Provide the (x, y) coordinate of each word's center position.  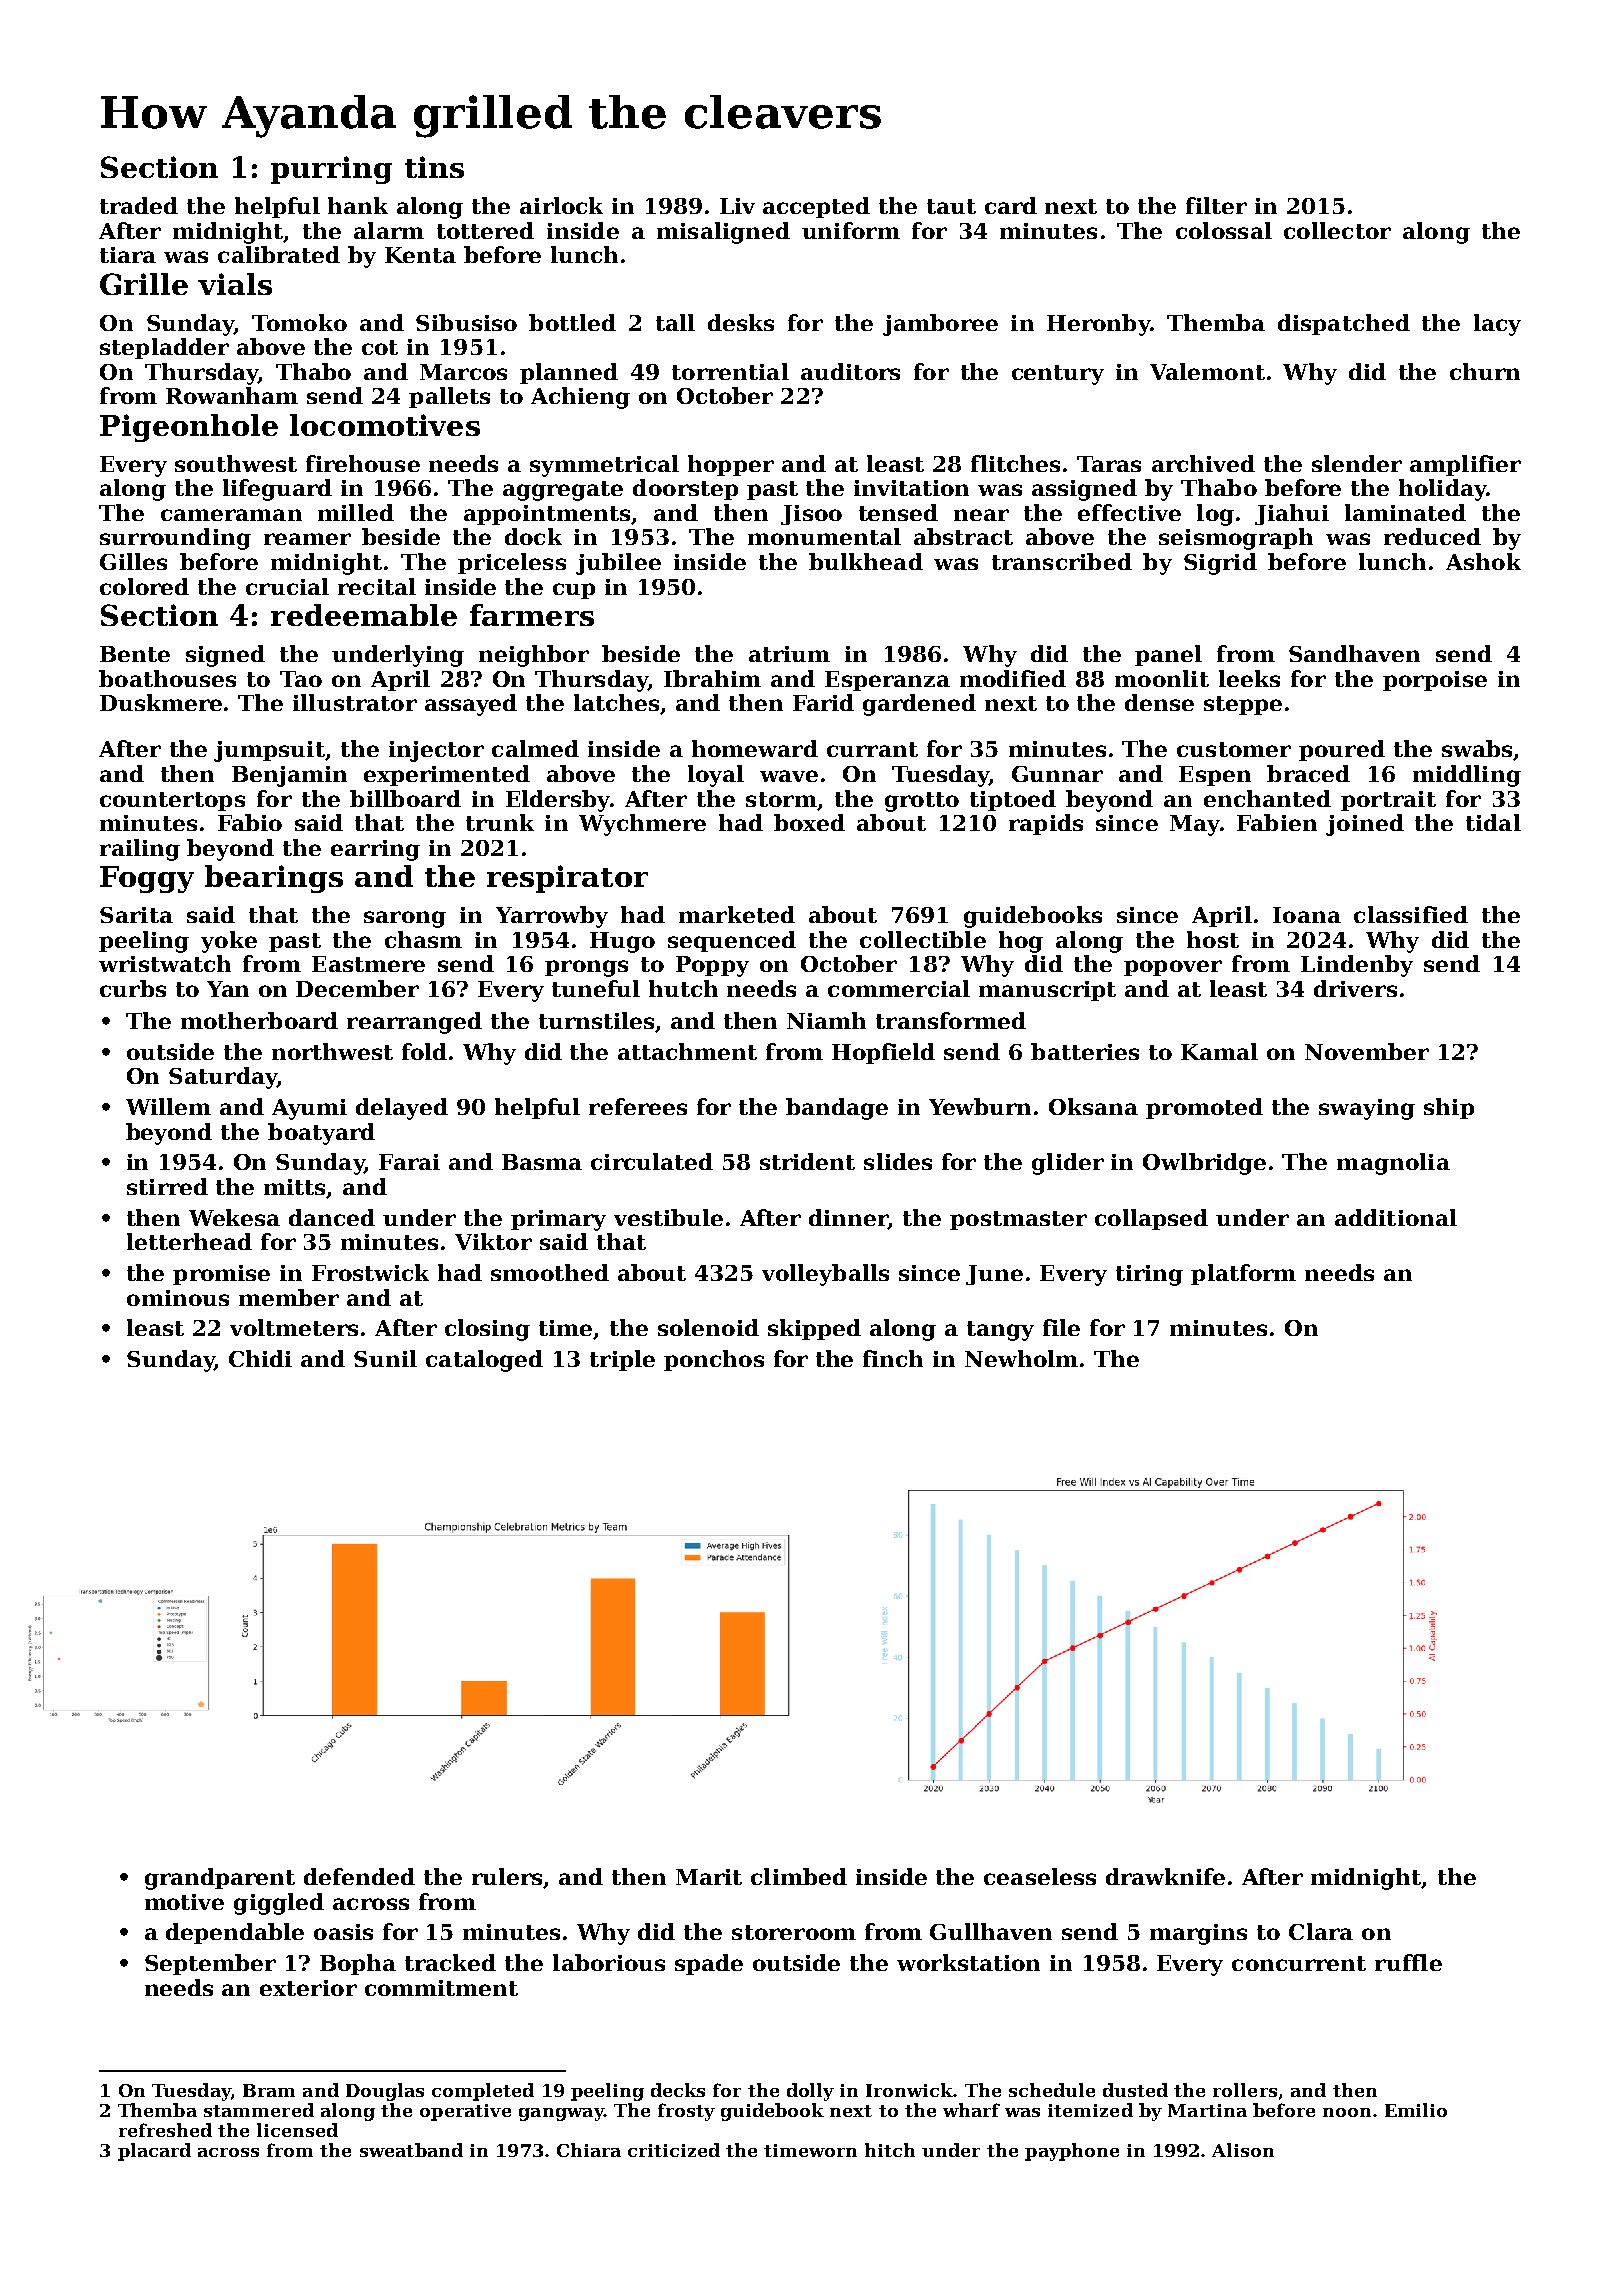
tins (434, 167)
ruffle (1408, 1962)
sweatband (411, 2150)
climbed (799, 1876)
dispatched (1344, 324)
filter (1216, 205)
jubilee (618, 564)
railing (140, 850)
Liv (737, 206)
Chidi (260, 1358)
